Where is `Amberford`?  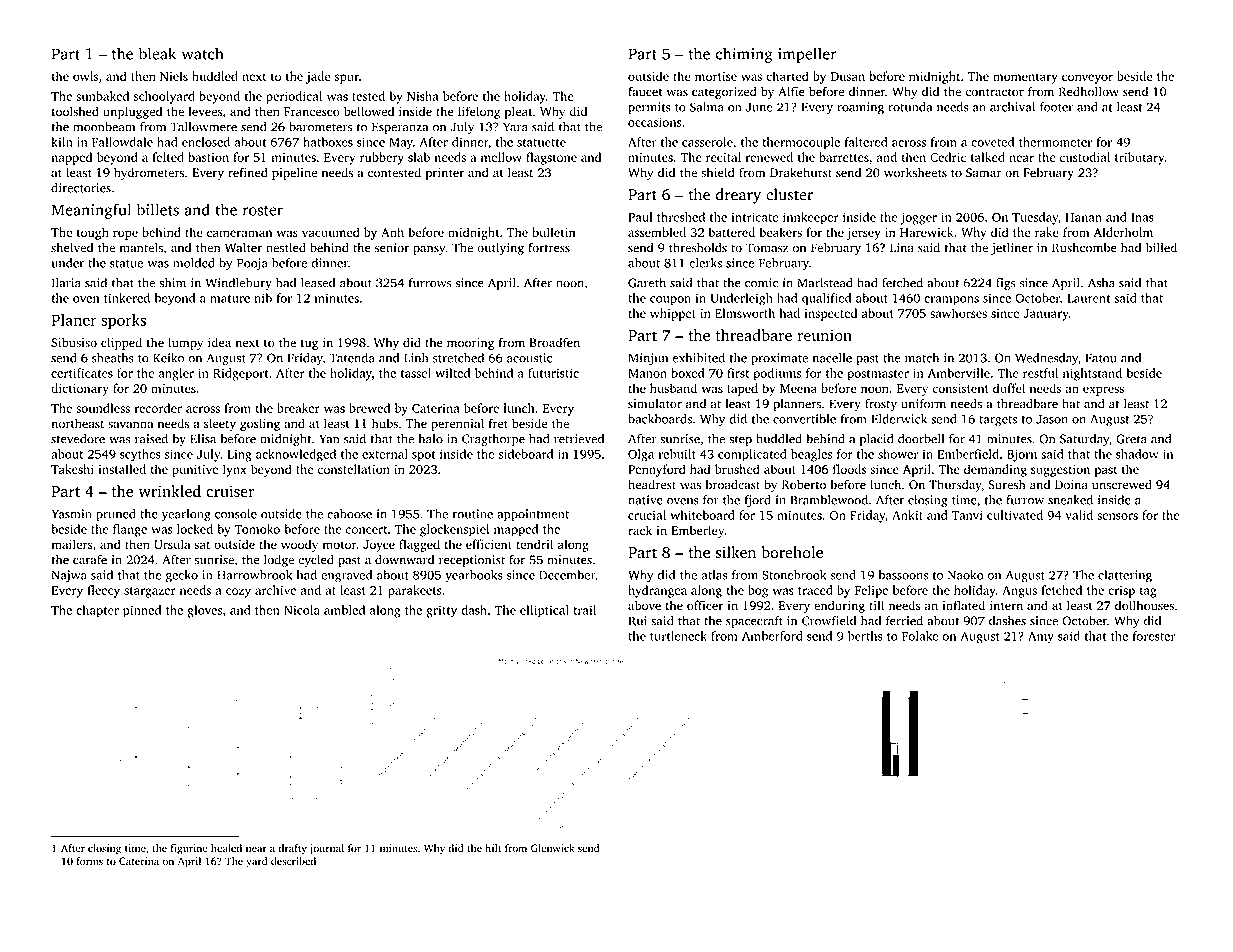
Amberford is located at coordinates (772, 636).
